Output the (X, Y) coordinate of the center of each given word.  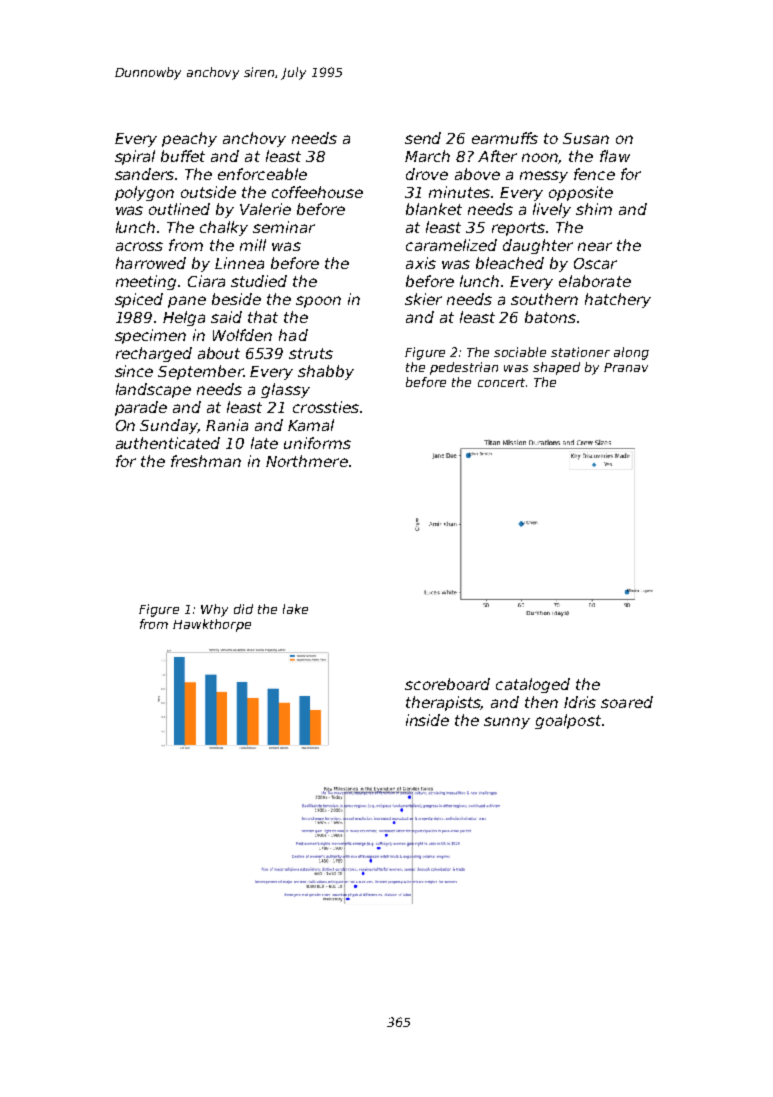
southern (544, 299)
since (134, 371)
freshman (206, 461)
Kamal (311, 425)
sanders (144, 174)
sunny (507, 723)
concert (501, 382)
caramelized (451, 245)
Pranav (626, 367)
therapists (443, 703)
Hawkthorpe (212, 625)
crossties (326, 407)
